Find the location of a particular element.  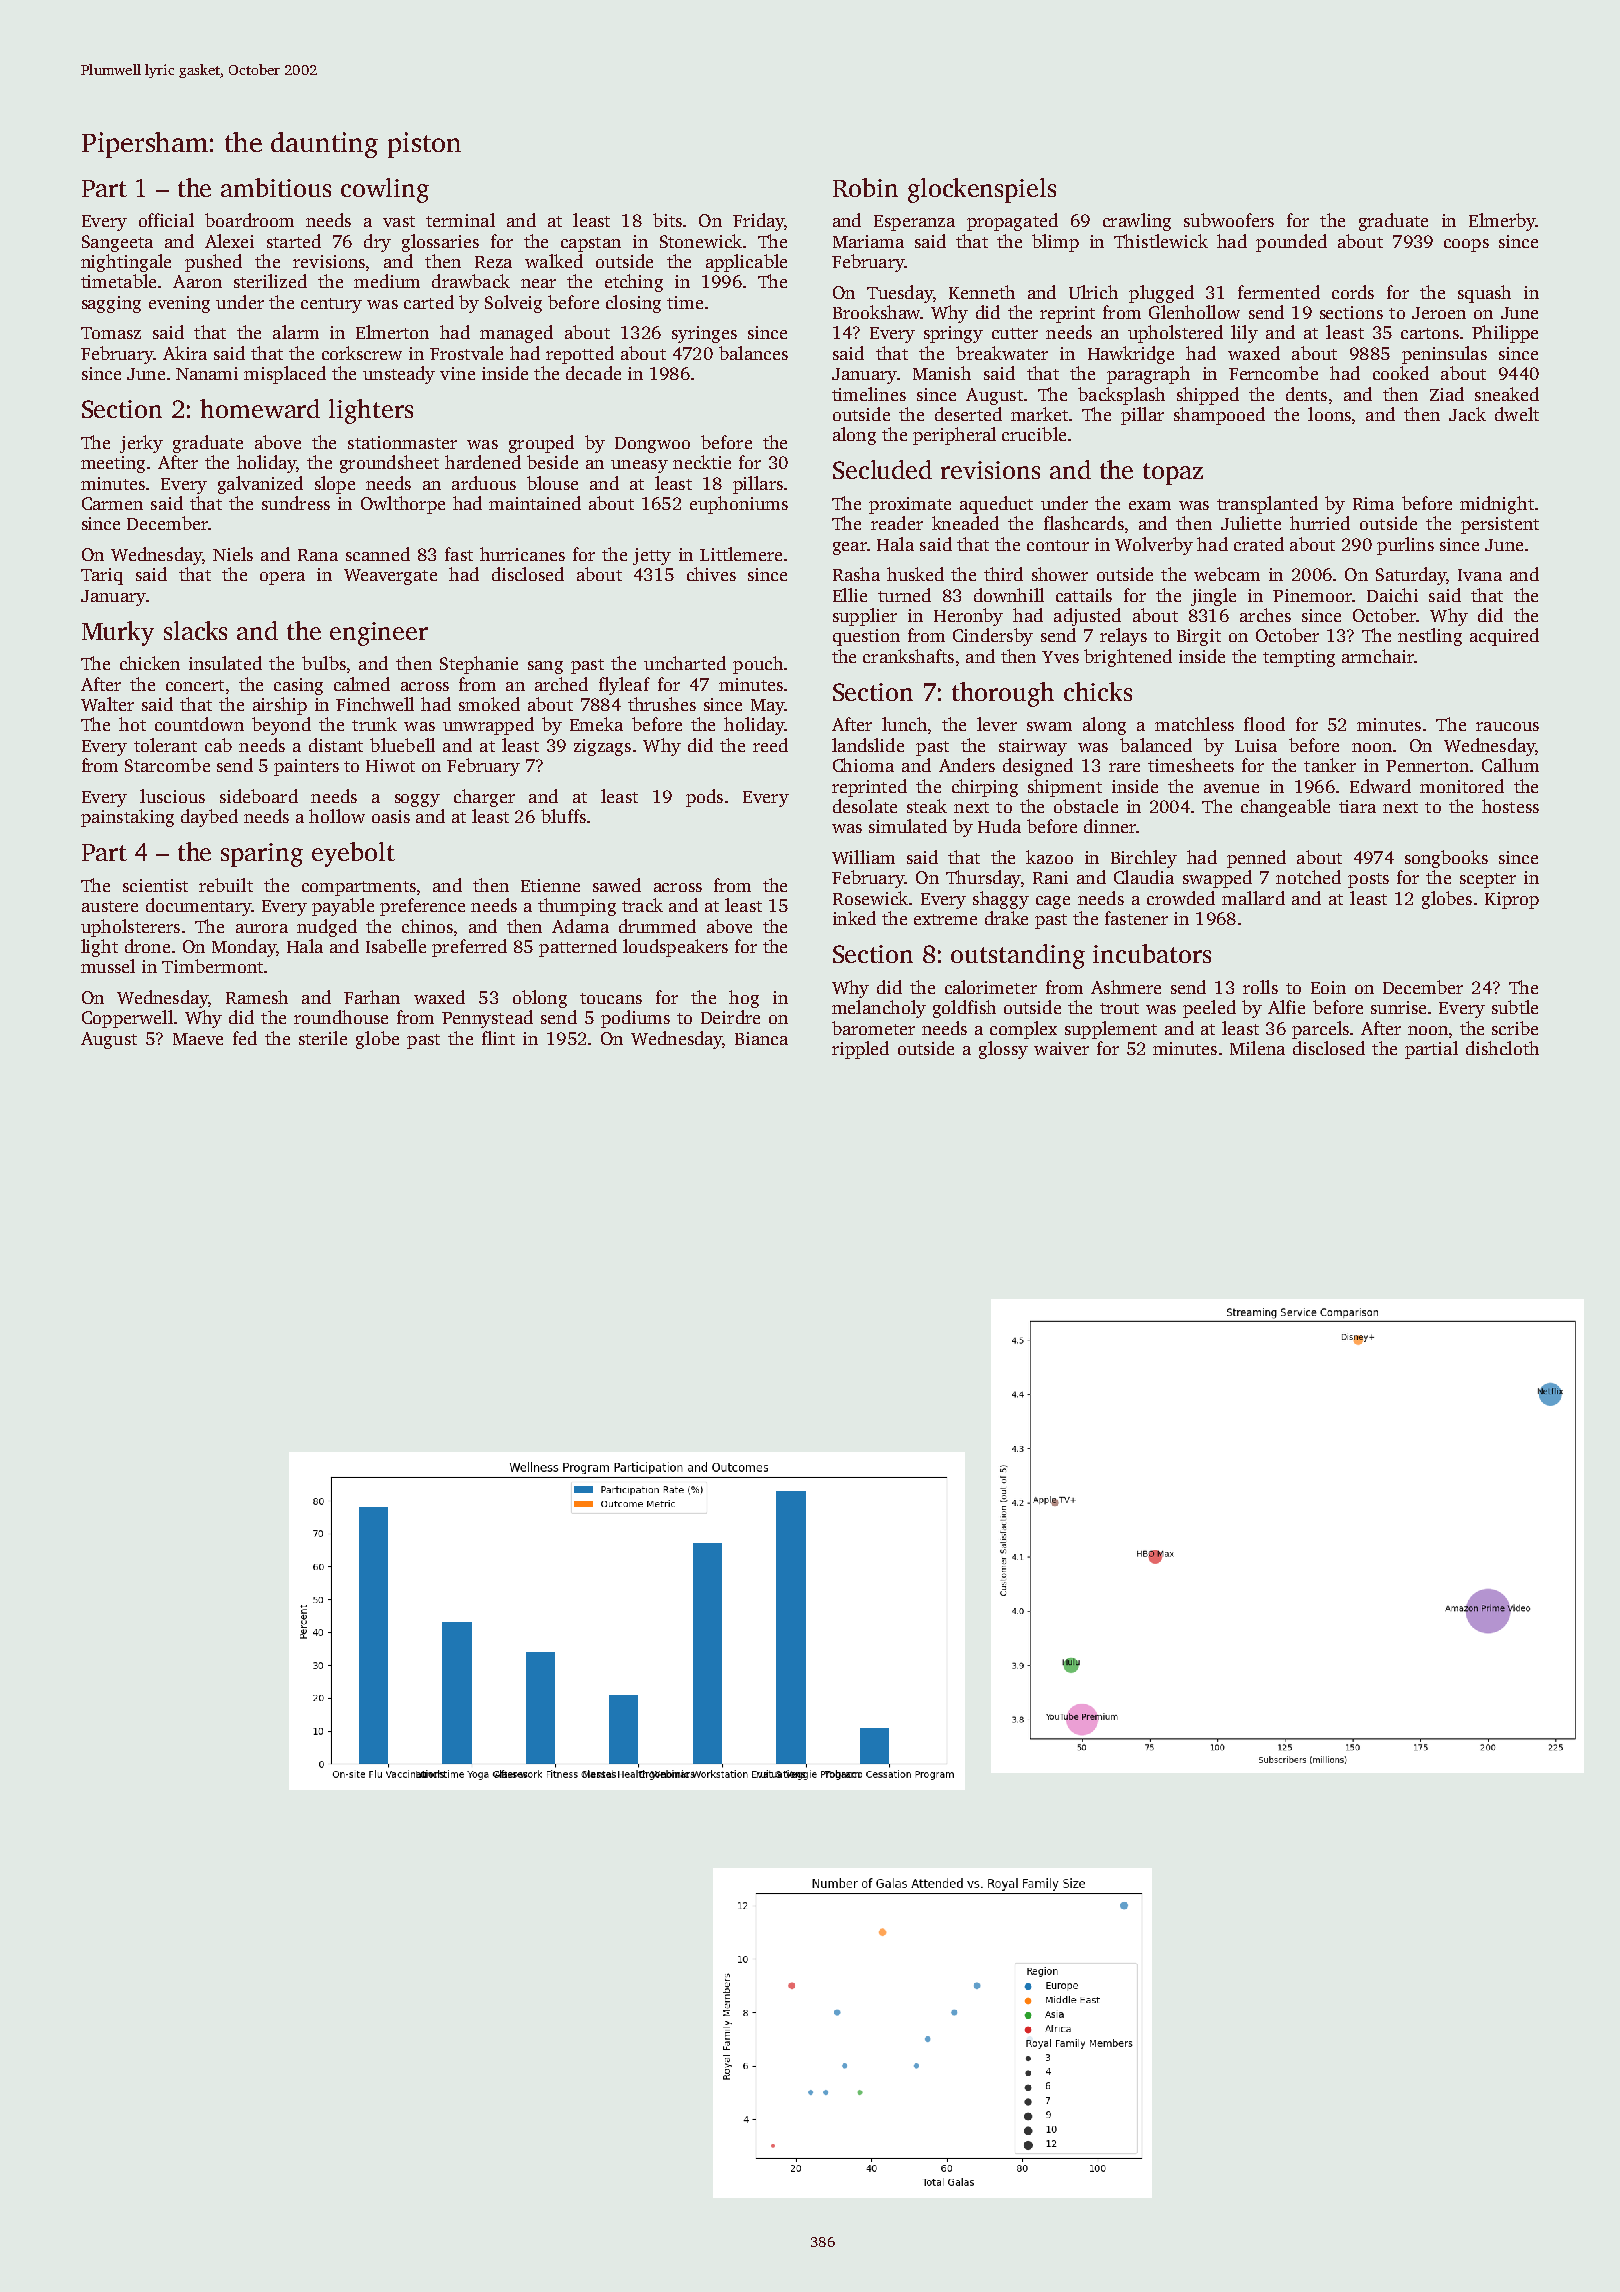

cowling is located at coordinates (385, 190).
